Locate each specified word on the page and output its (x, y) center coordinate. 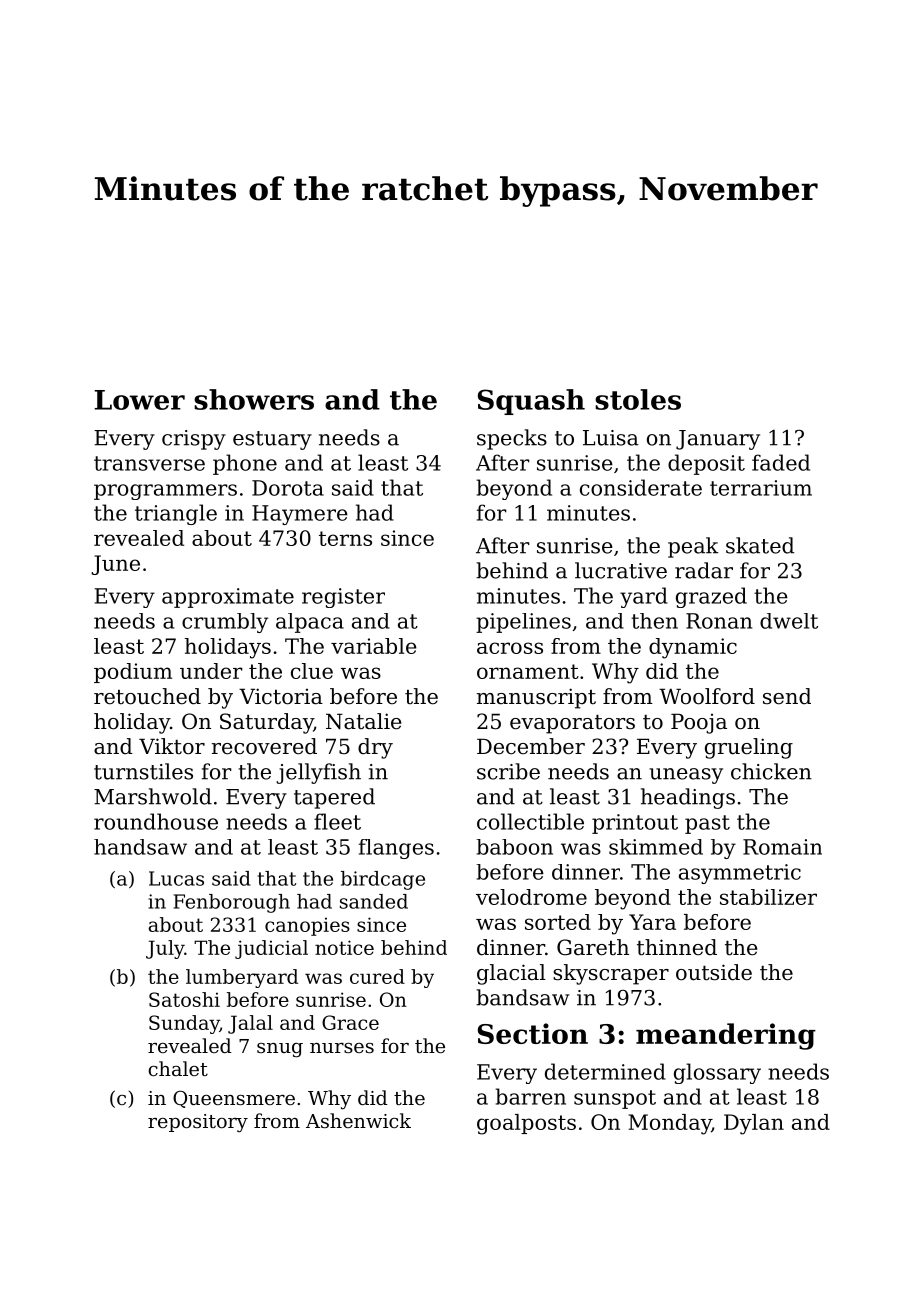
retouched (147, 696)
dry (375, 748)
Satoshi (184, 999)
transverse (149, 463)
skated (760, 545)
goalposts (526, 1124)
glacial (511, 974)
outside (714, 972)
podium (133, 673)
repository (198, 1123)
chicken (771, 771)
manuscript (536, 698)
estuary (272, 440)
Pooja (699, 723)
